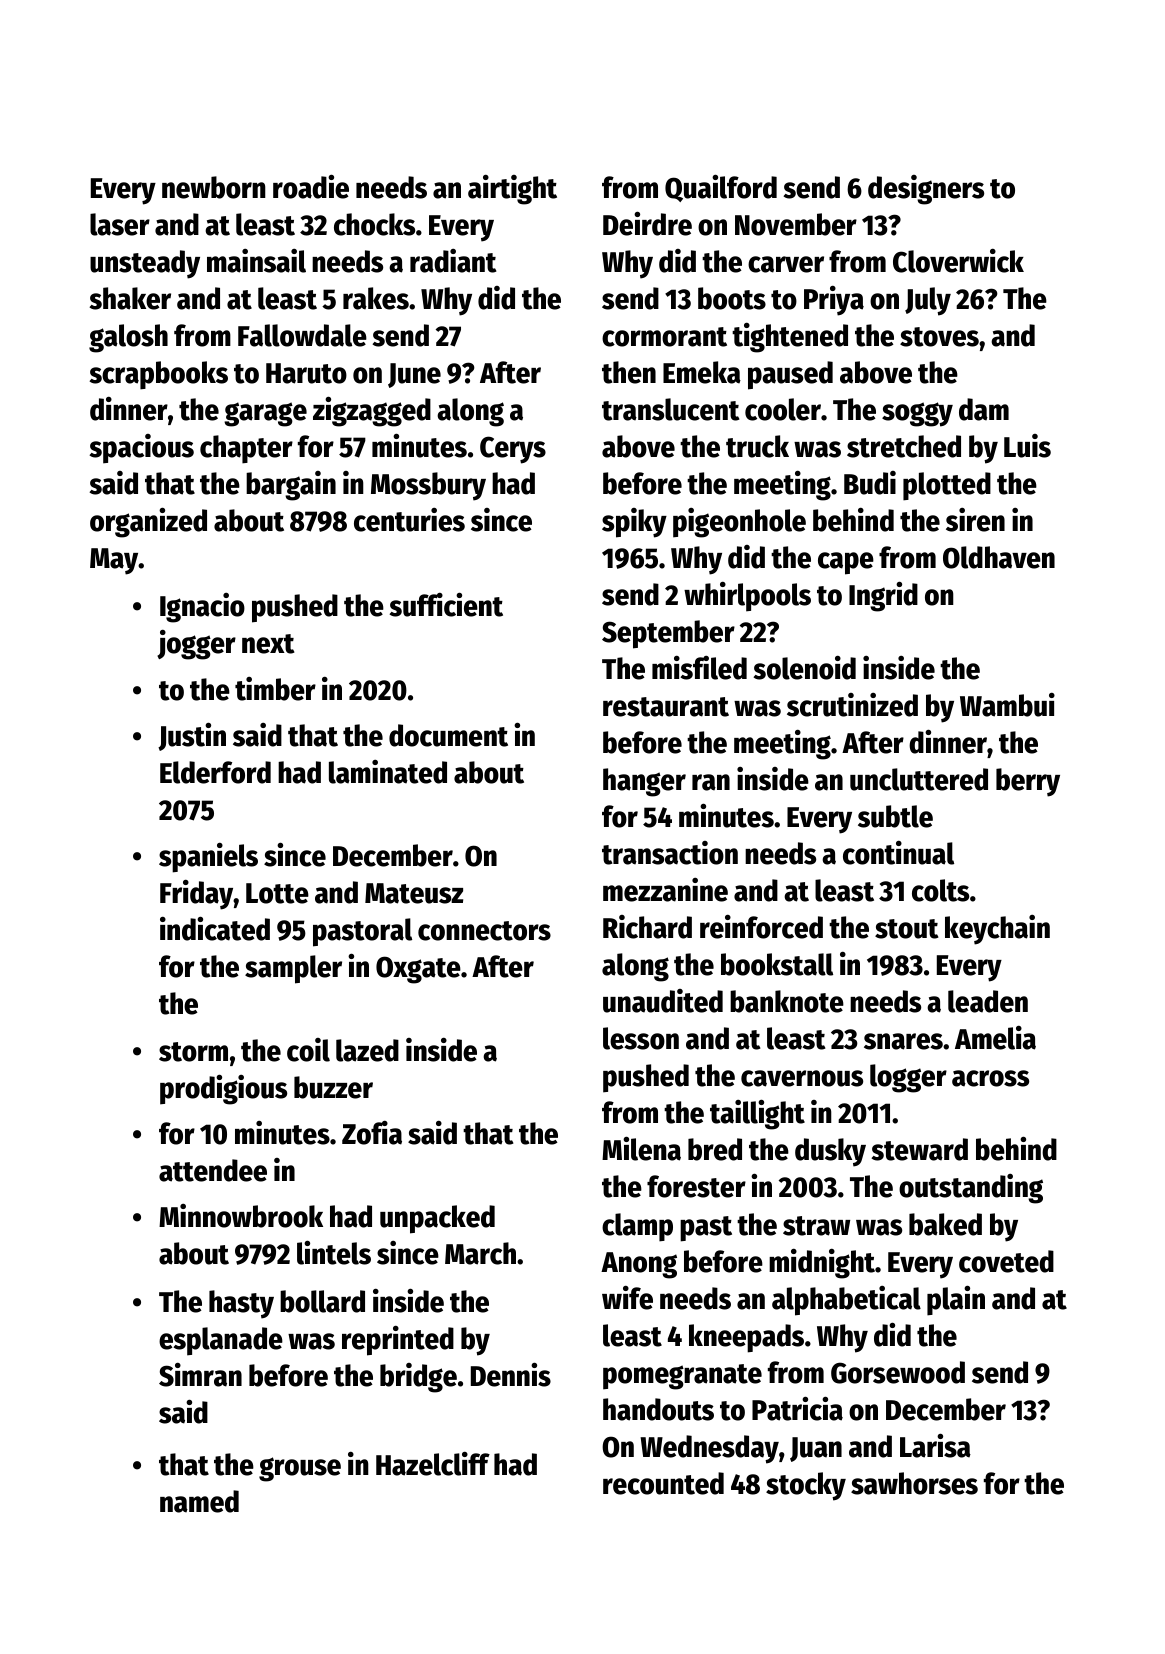  Describe the element at coordinates (702, 372) in the screenshot. I see `Emeka` at that location.
